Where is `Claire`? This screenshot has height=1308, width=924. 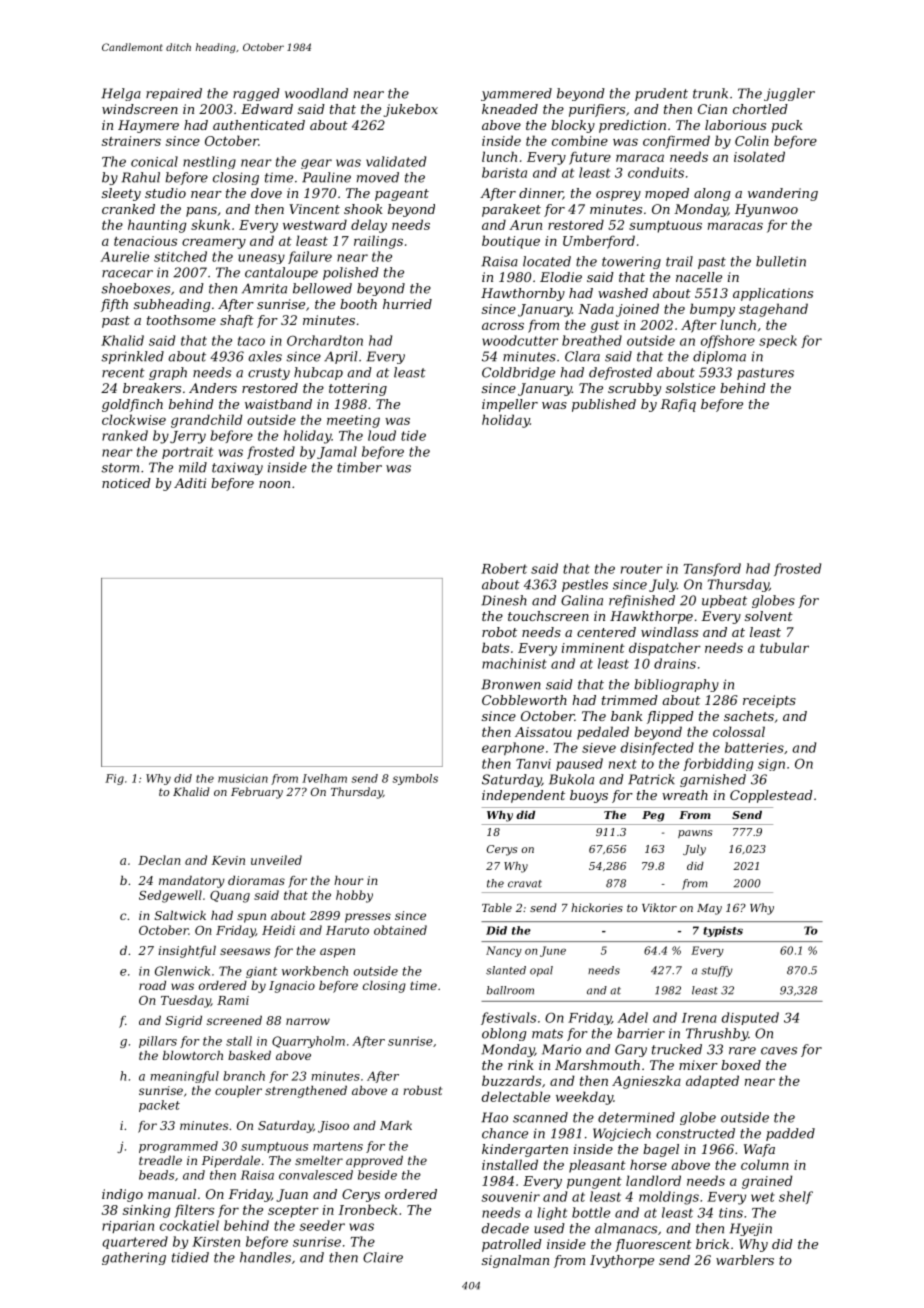 Claire is located at coordinates (383, 1257).
